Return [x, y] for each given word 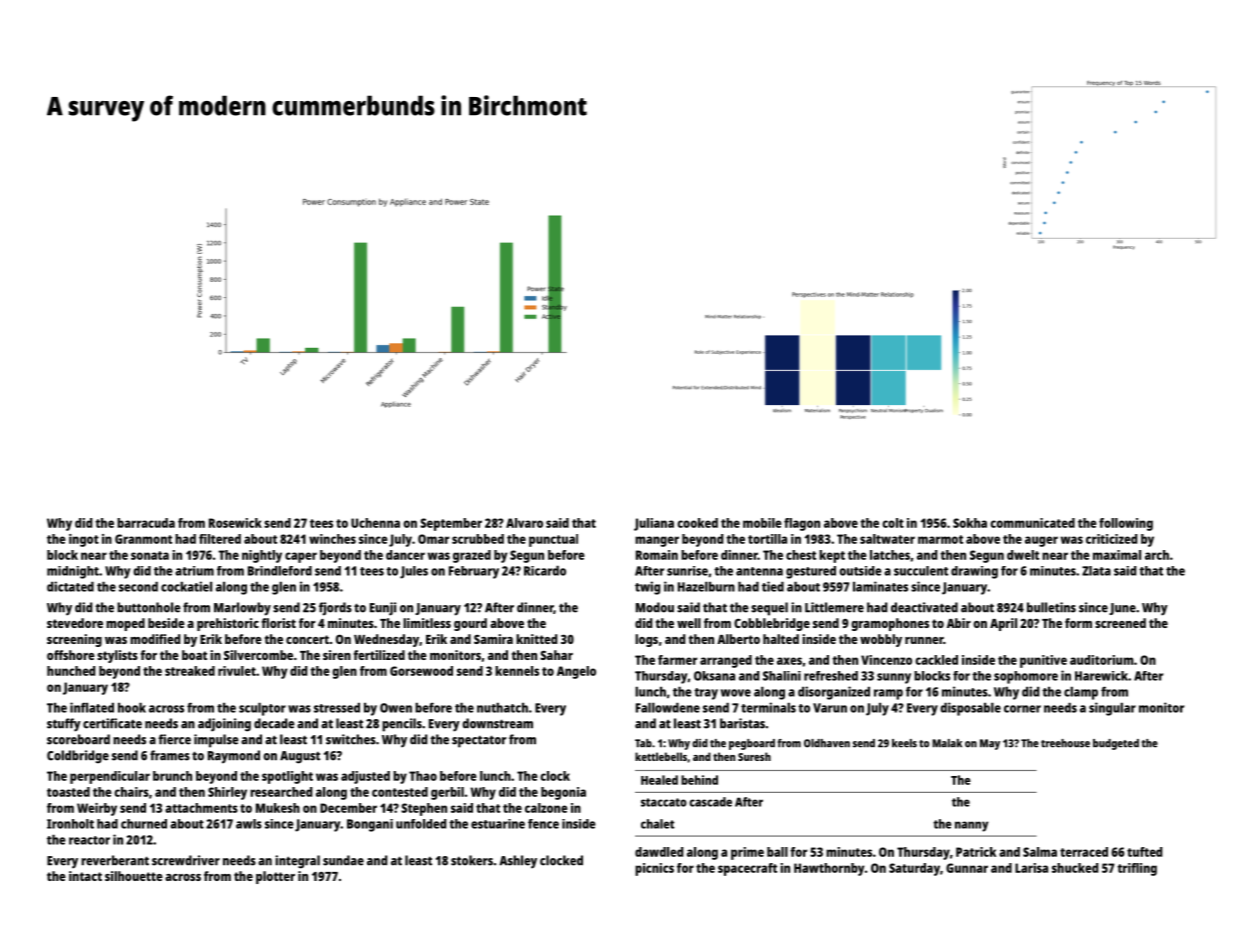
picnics [654, 869]
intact [85, 876]
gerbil [447, 793]
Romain [657, 555]
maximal [1117, 555]
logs [646, 640]
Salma [1040, 852]
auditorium [1102, 660]
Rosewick [235, 523]
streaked [190, 671]
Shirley [227, 793]
